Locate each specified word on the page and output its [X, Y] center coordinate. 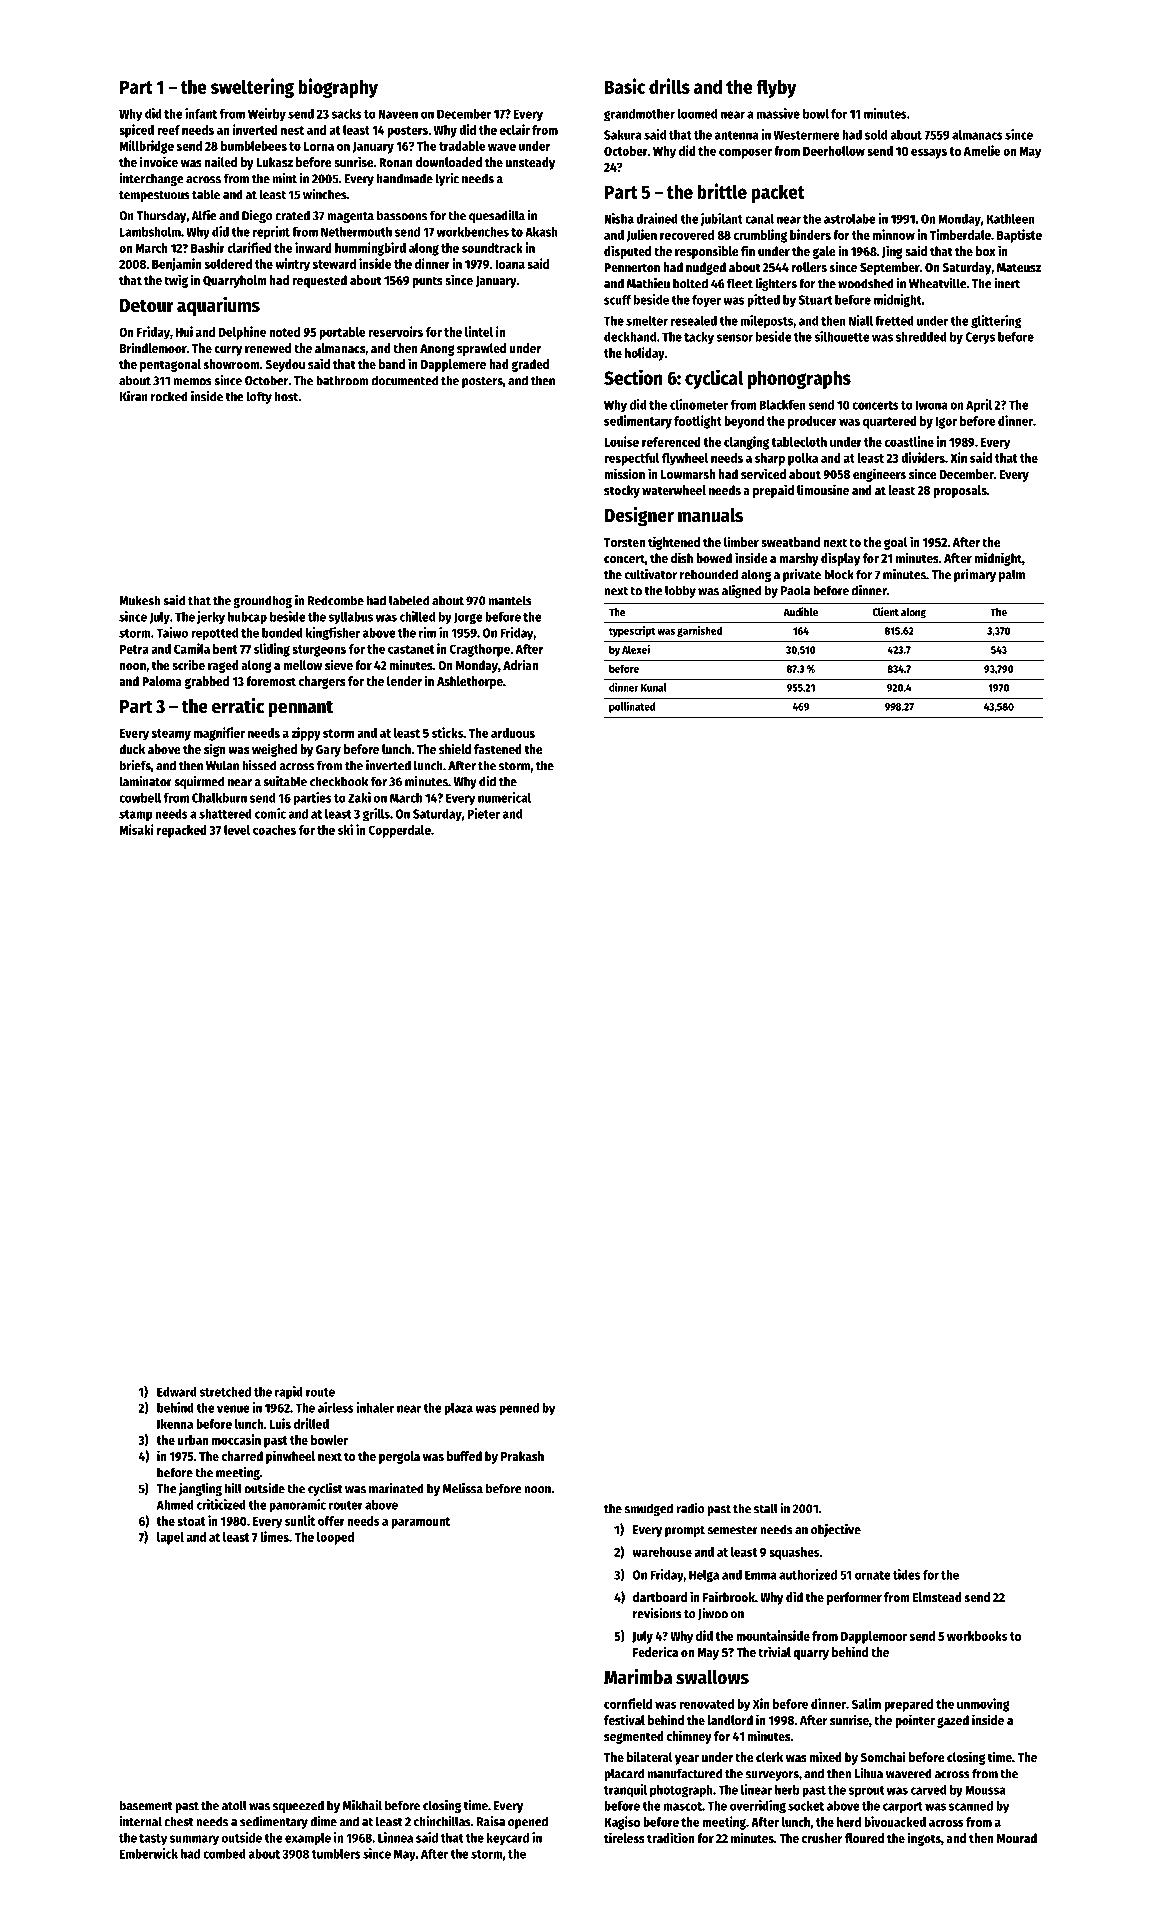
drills [669, 86]
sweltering [252, 88]
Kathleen [1011, 219]
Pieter [484, 813]
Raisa [491, 1821]
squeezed [298, 1806]
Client [885, 611]
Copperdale [400, 831]
